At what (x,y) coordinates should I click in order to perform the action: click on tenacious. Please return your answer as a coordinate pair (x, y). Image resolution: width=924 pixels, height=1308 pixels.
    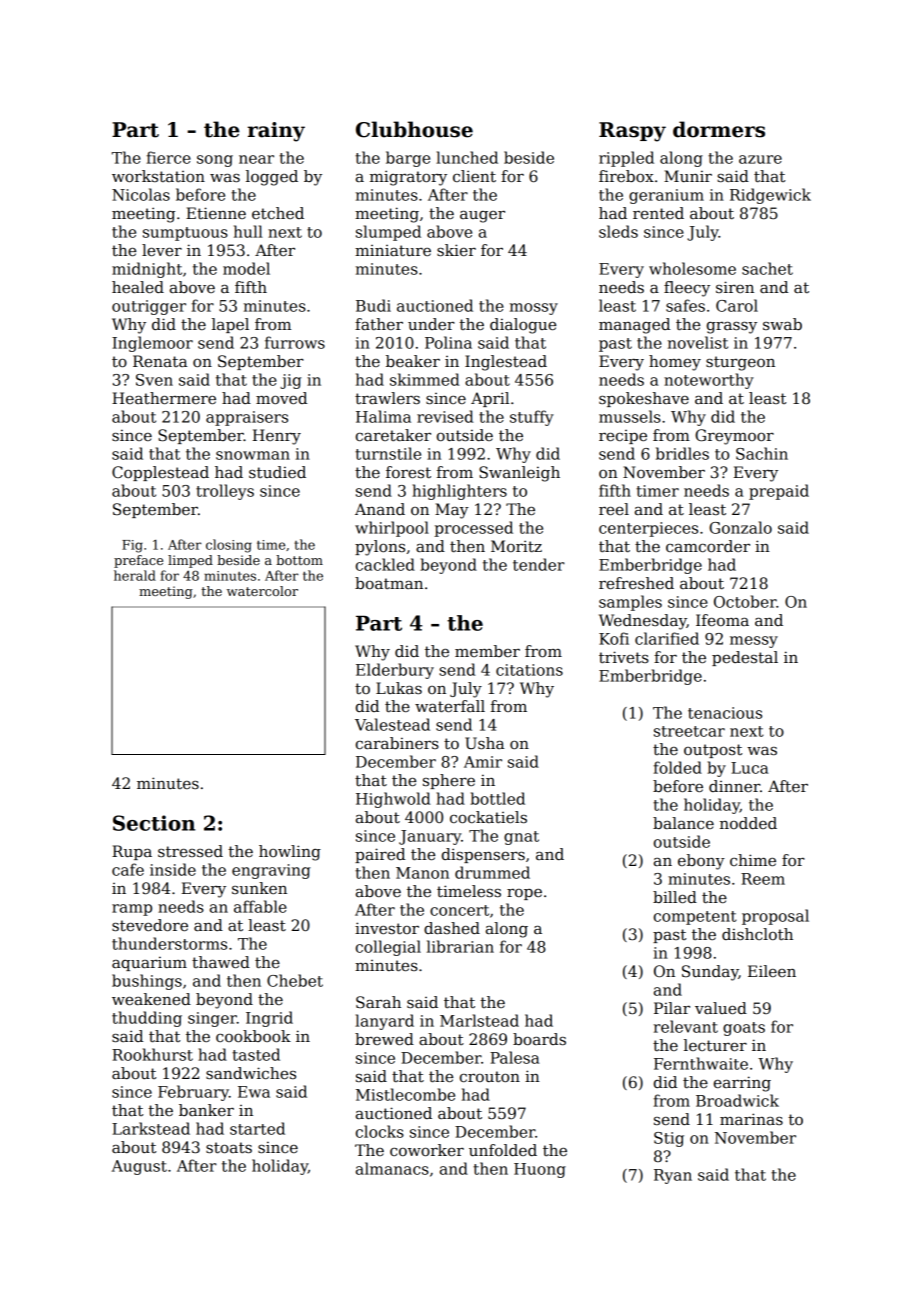
    Looking at the image, I should click on (725, 713).
